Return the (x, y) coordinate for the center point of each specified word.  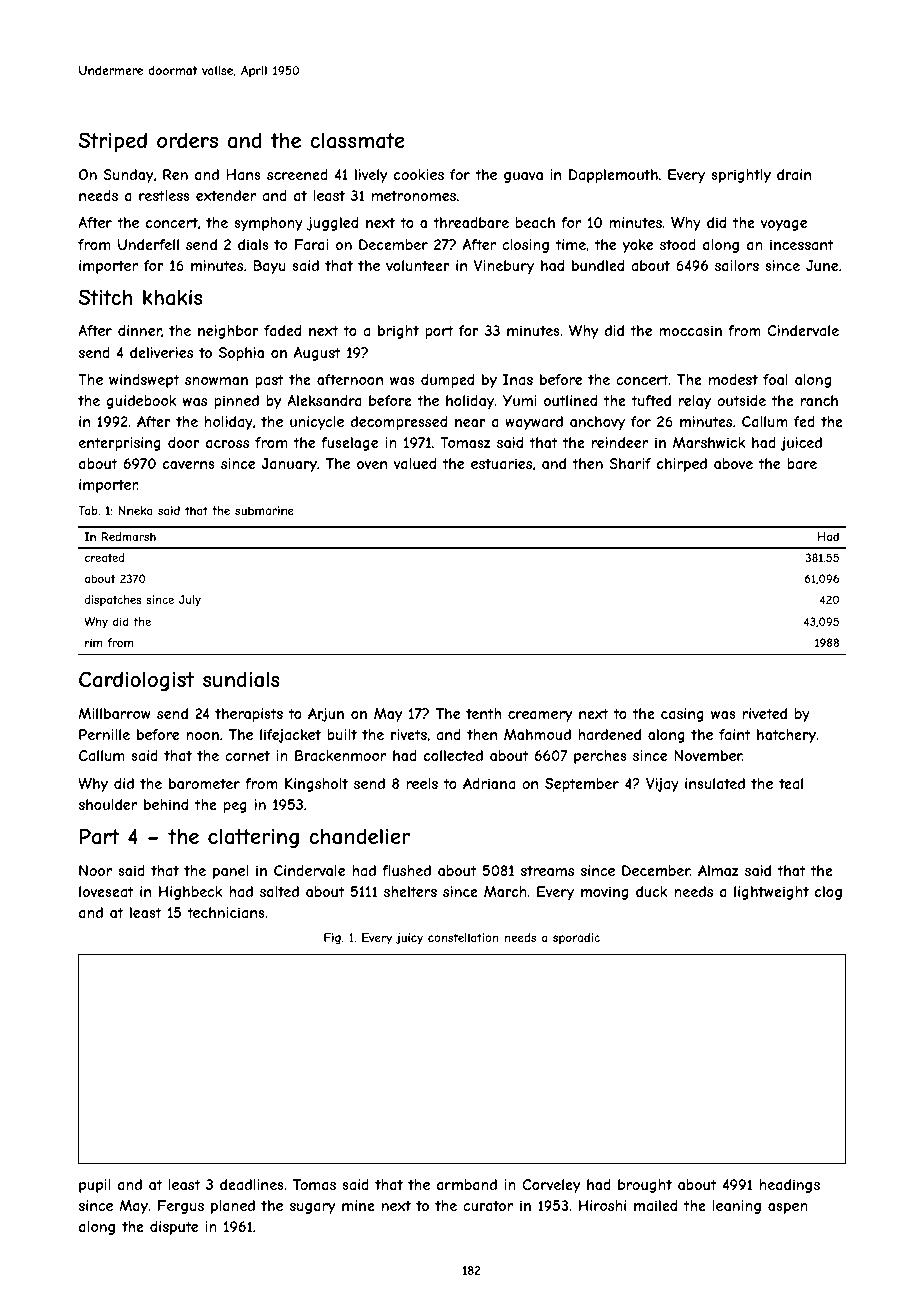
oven (372, 465)
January (289, 465)
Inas (518, 379)
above (733, 463)
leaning (737, 1207)
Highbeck (191, 893)
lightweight (771, 893)
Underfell (148, 244)
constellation (463, 937)
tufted (651, 400)
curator (488, 1205)
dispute (174, 1228)
